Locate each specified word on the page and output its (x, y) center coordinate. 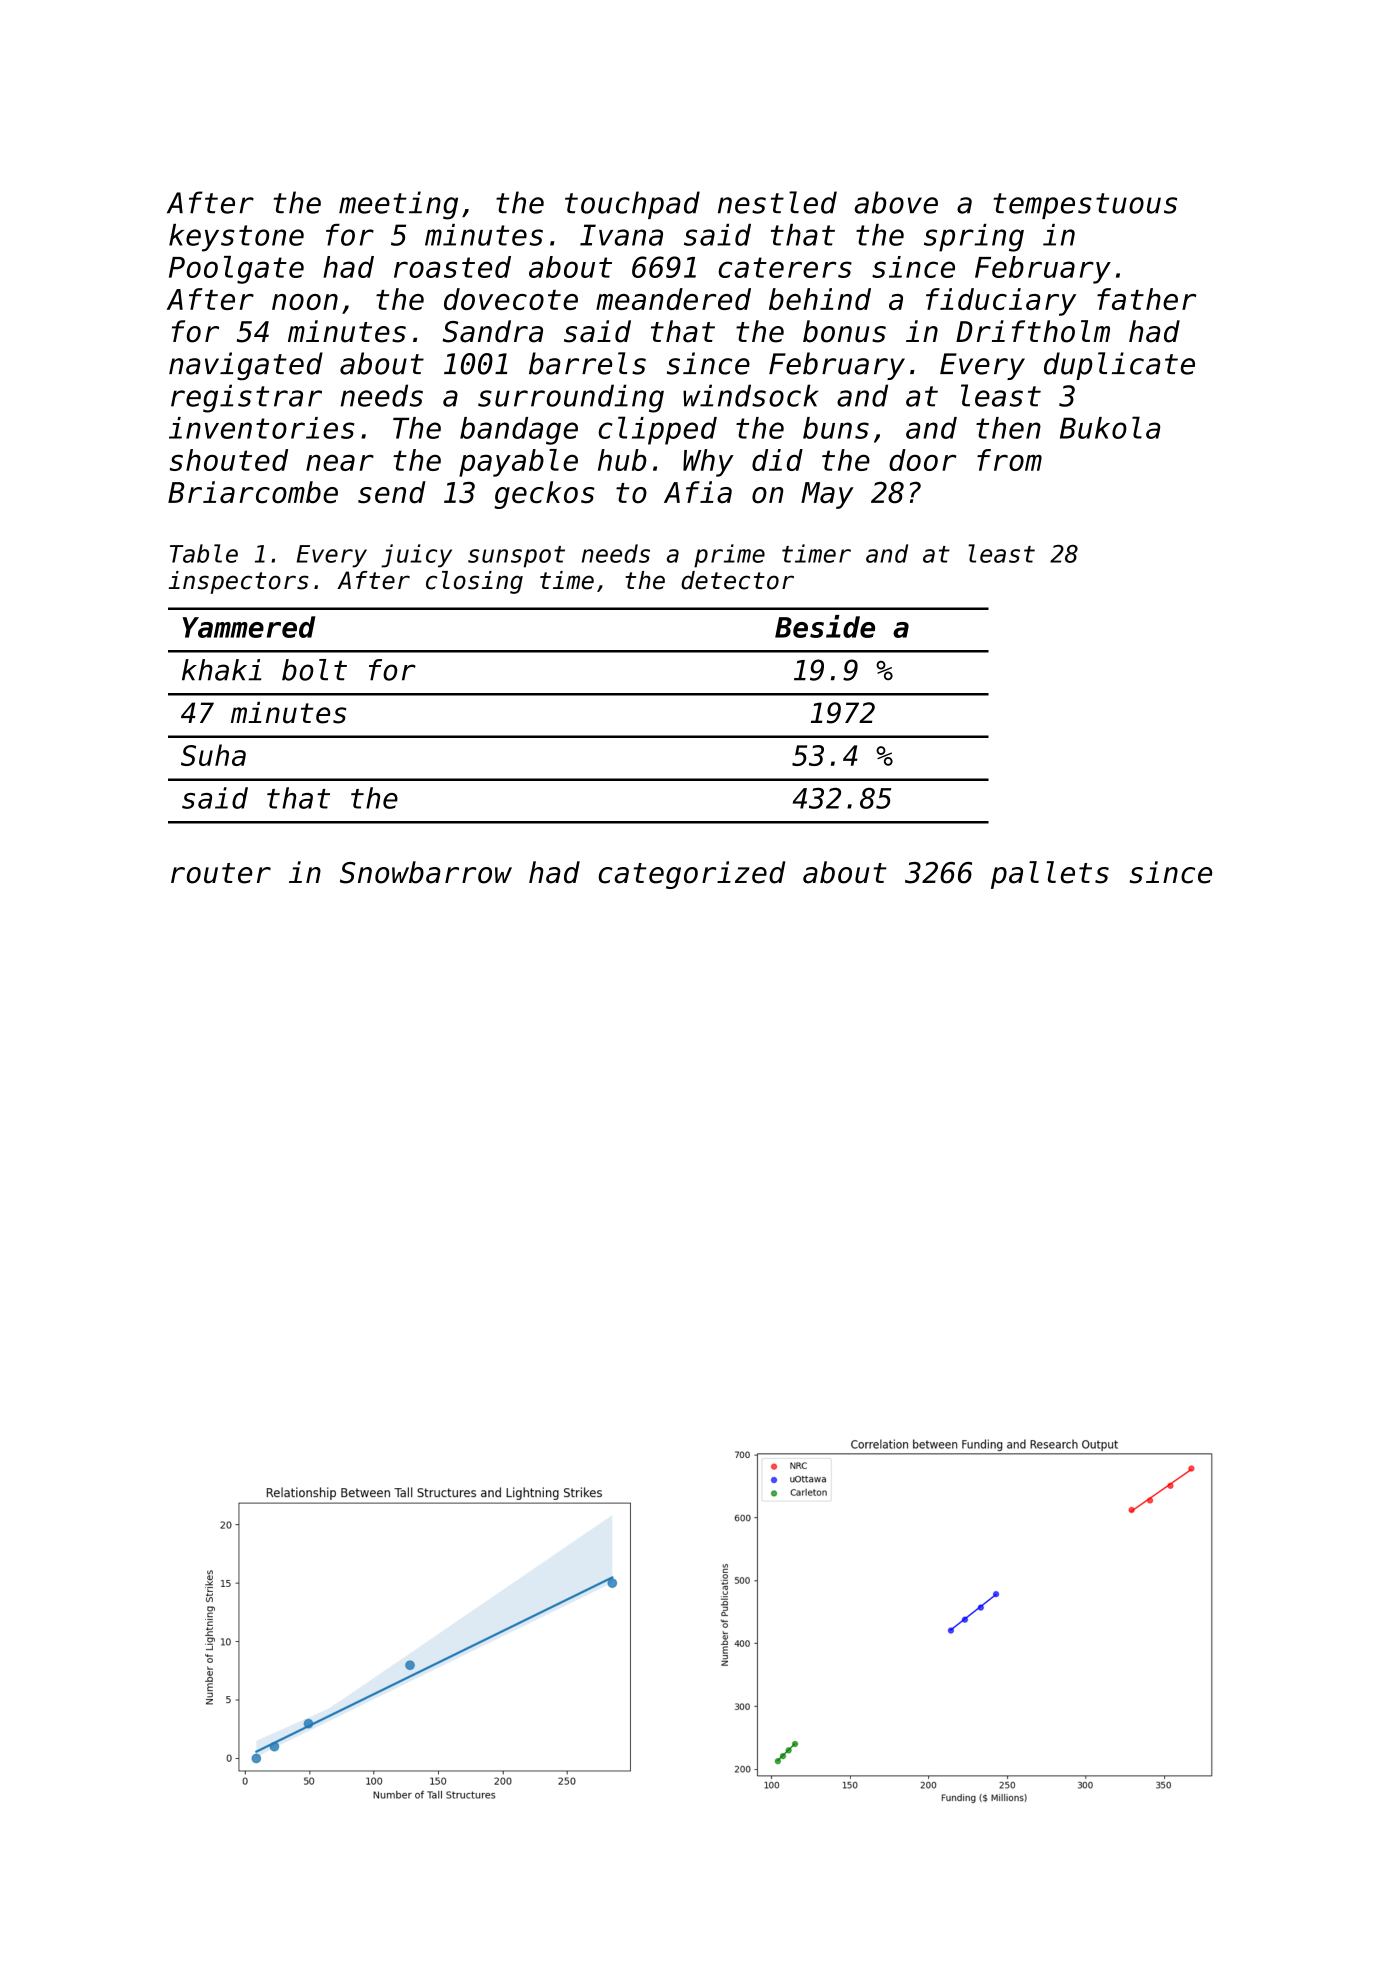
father (1146, 299)
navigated (246, 366)
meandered (673, 299)
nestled (777, 202)
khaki (221, 670)
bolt (314, 670)
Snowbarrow (426, 872)
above (896, 202)
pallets (1050, 875)
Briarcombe (253, 492)
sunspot (516, 557)
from (1009, 460)
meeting (398, 205)
